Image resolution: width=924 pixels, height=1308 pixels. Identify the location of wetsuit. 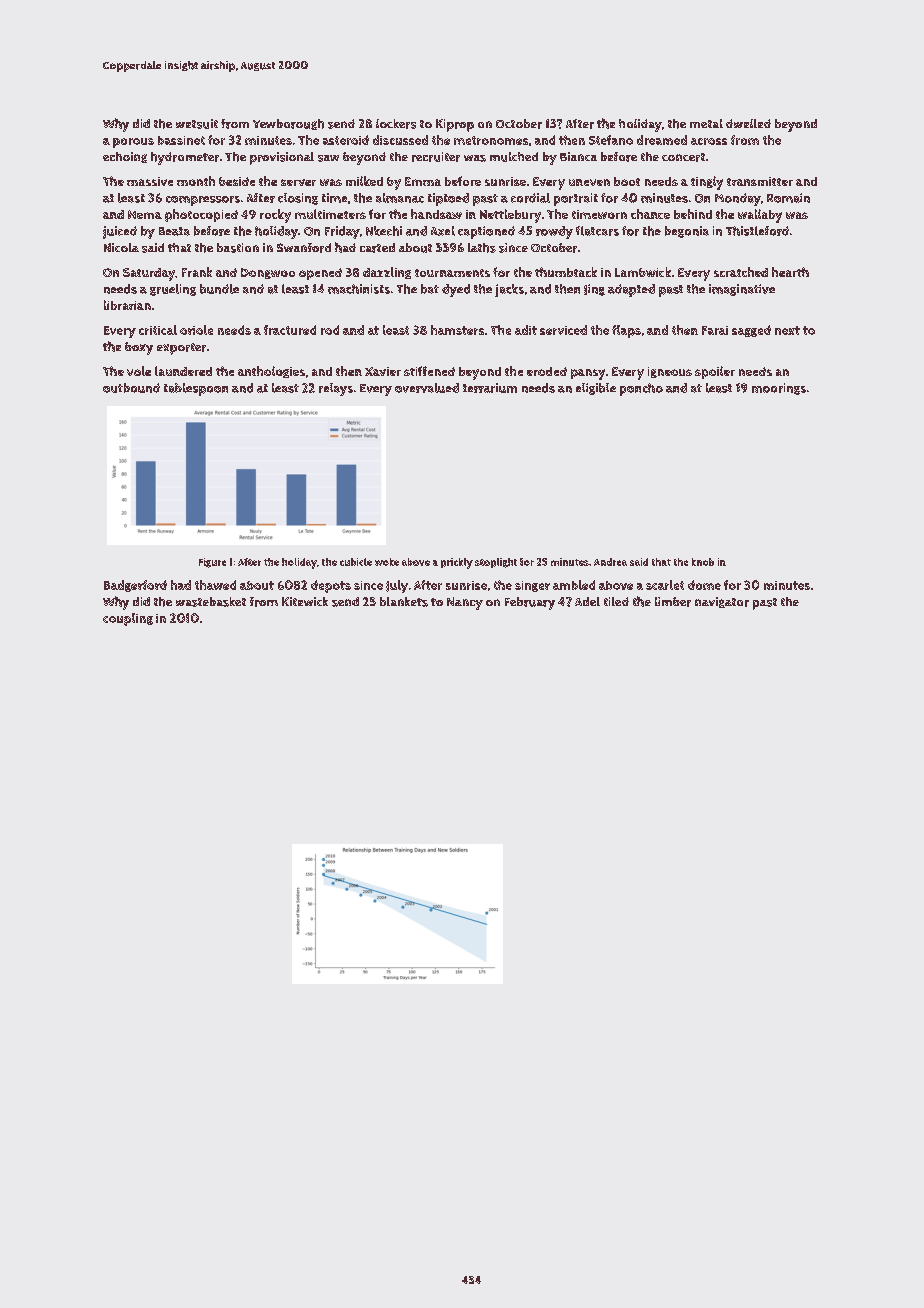
(197, 124).
